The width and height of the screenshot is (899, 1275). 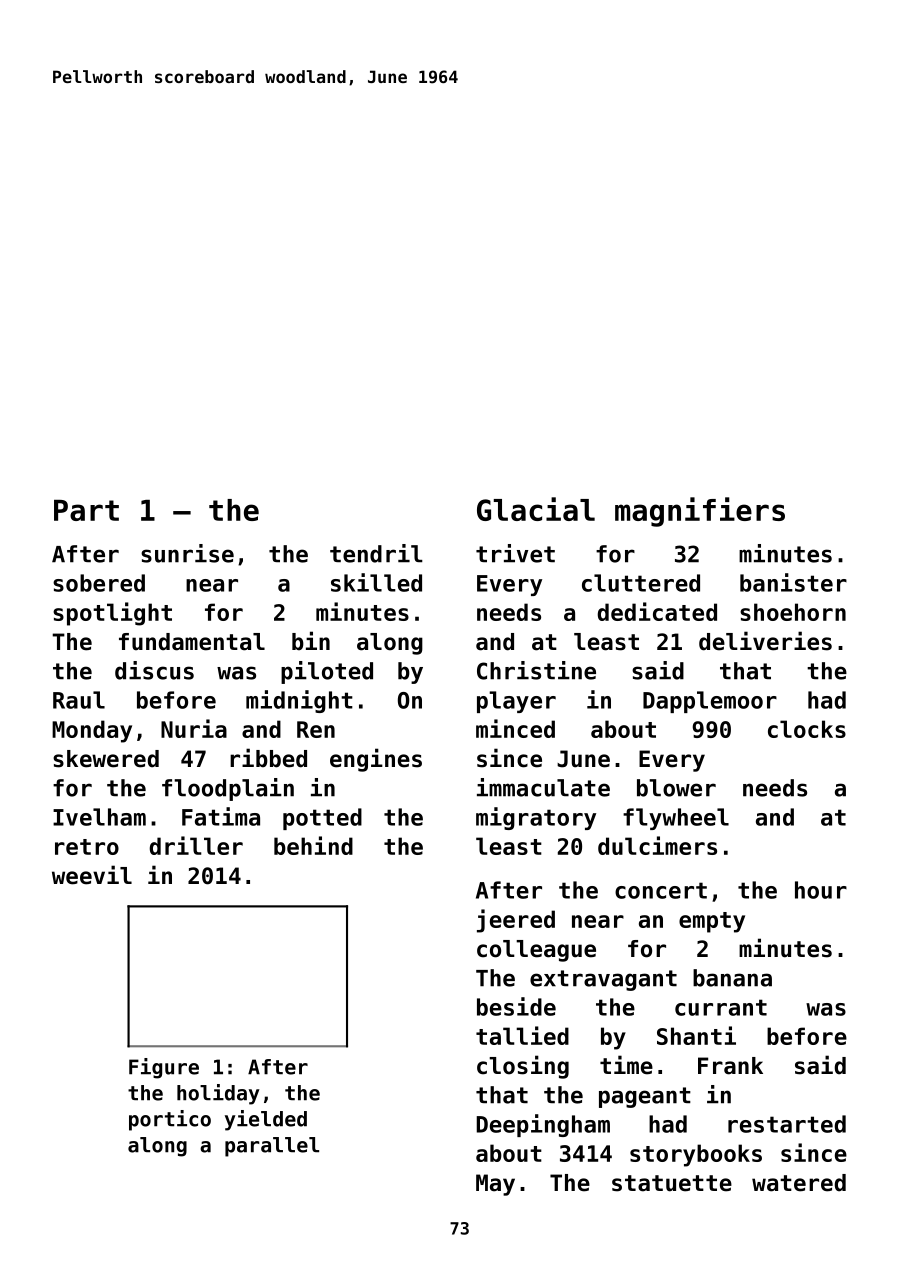 I want to click on Christine, so click(x=536, y=670).
